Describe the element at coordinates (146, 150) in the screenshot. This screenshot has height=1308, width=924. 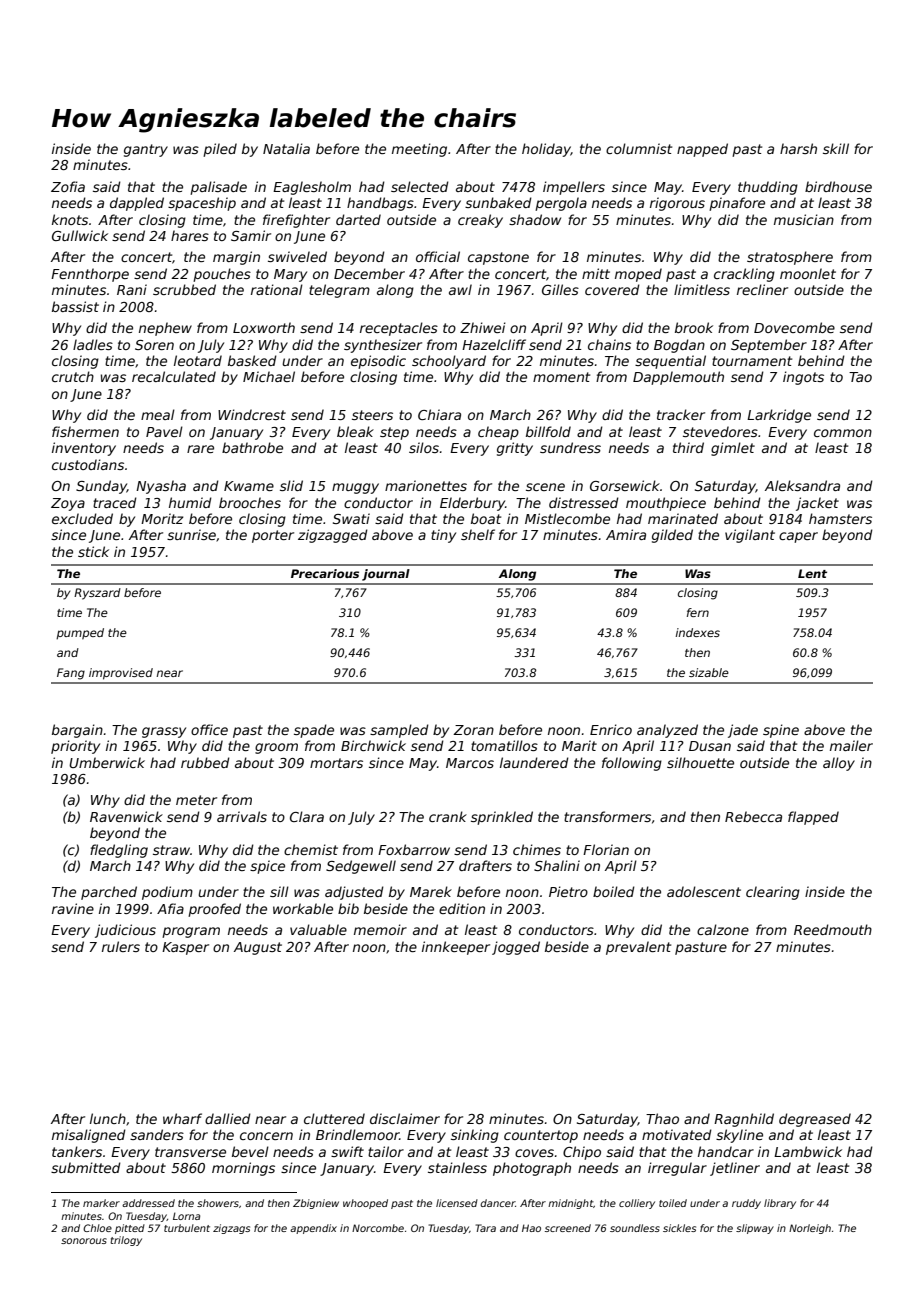
I see `gantry` at that location.
